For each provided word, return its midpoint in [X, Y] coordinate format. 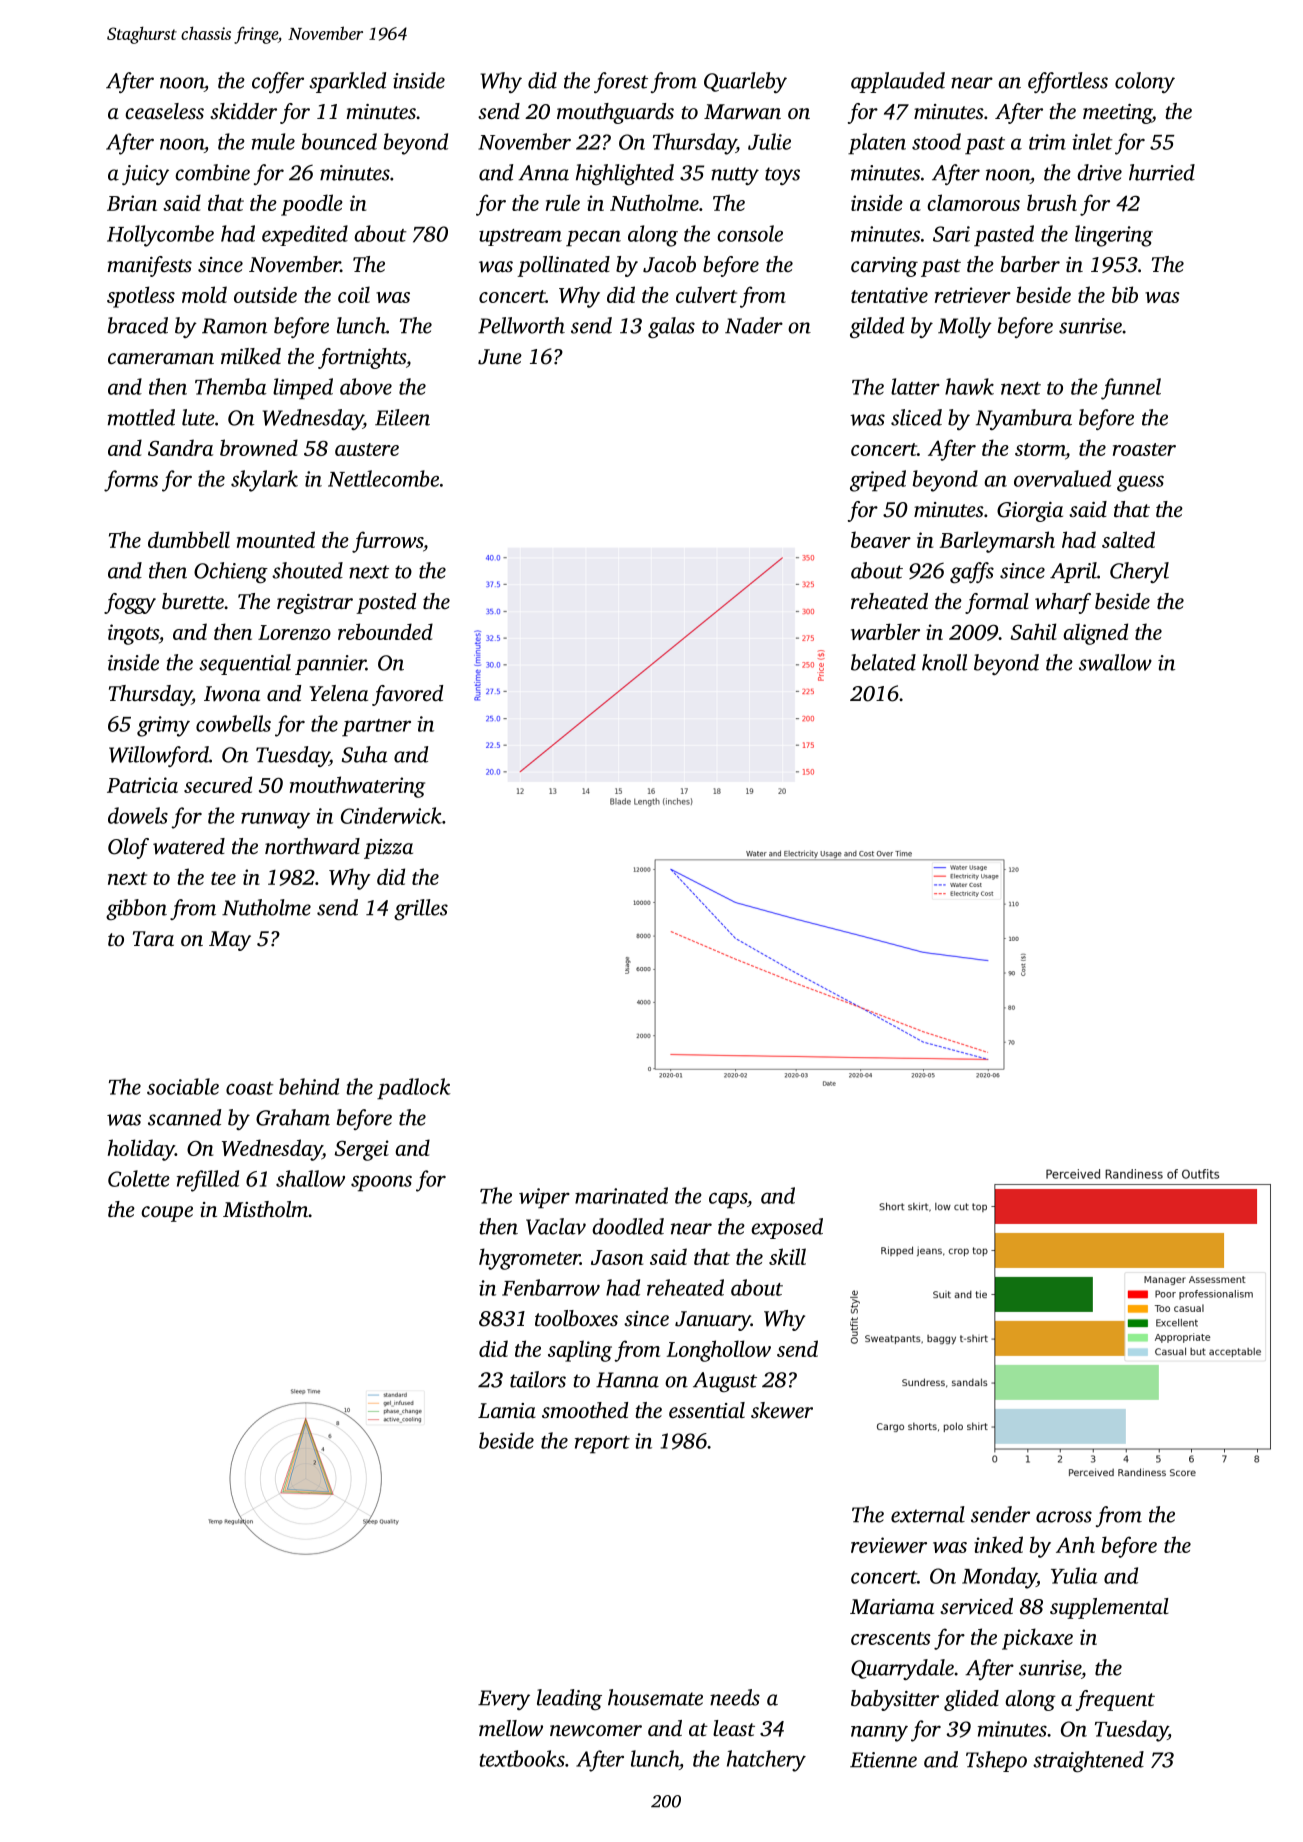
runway [275, 820]
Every [504, 1700]
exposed [787, 1228]
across [1064, 1517]
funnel [1131, 389]
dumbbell [189, 539]
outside [265, 294]
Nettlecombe [383, 478]
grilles [421, 909]
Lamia [507, 1410]
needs [735, 1697]
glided [971, 1700]
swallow [1115, 662]
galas [671, 327]
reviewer [889, 1545]
